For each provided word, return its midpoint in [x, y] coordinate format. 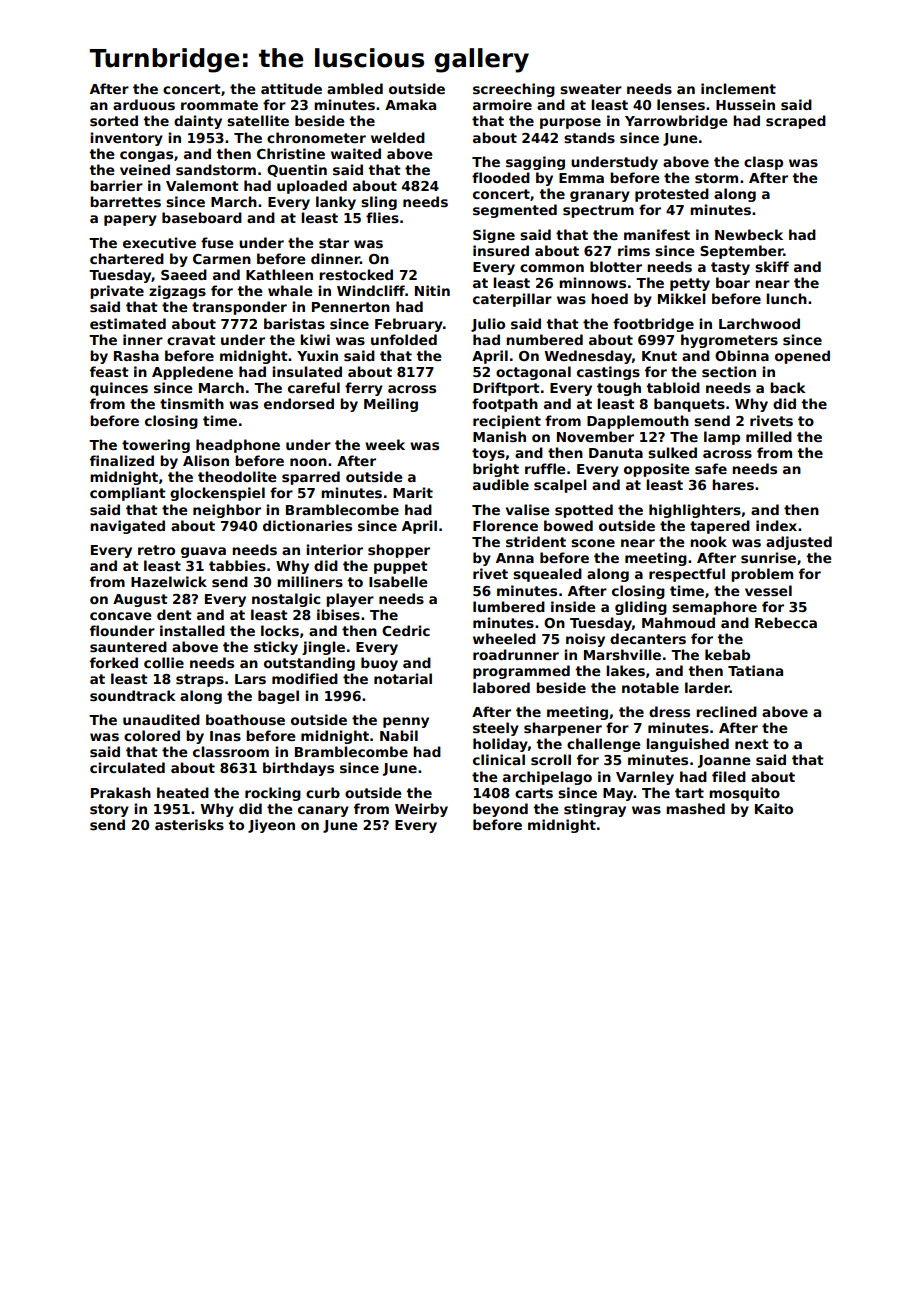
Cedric [406, 630]
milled [769, 436]
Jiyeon [271, 826]
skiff [772, 266]
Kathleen [279, 274]
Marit [413, 492]
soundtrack [133, 695]
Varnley [645, 778]
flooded [501, 177]
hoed [609, 298]
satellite [258, 120]
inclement [738, 88]
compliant [128, 494]
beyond [500, 810]
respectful [687, 575]
